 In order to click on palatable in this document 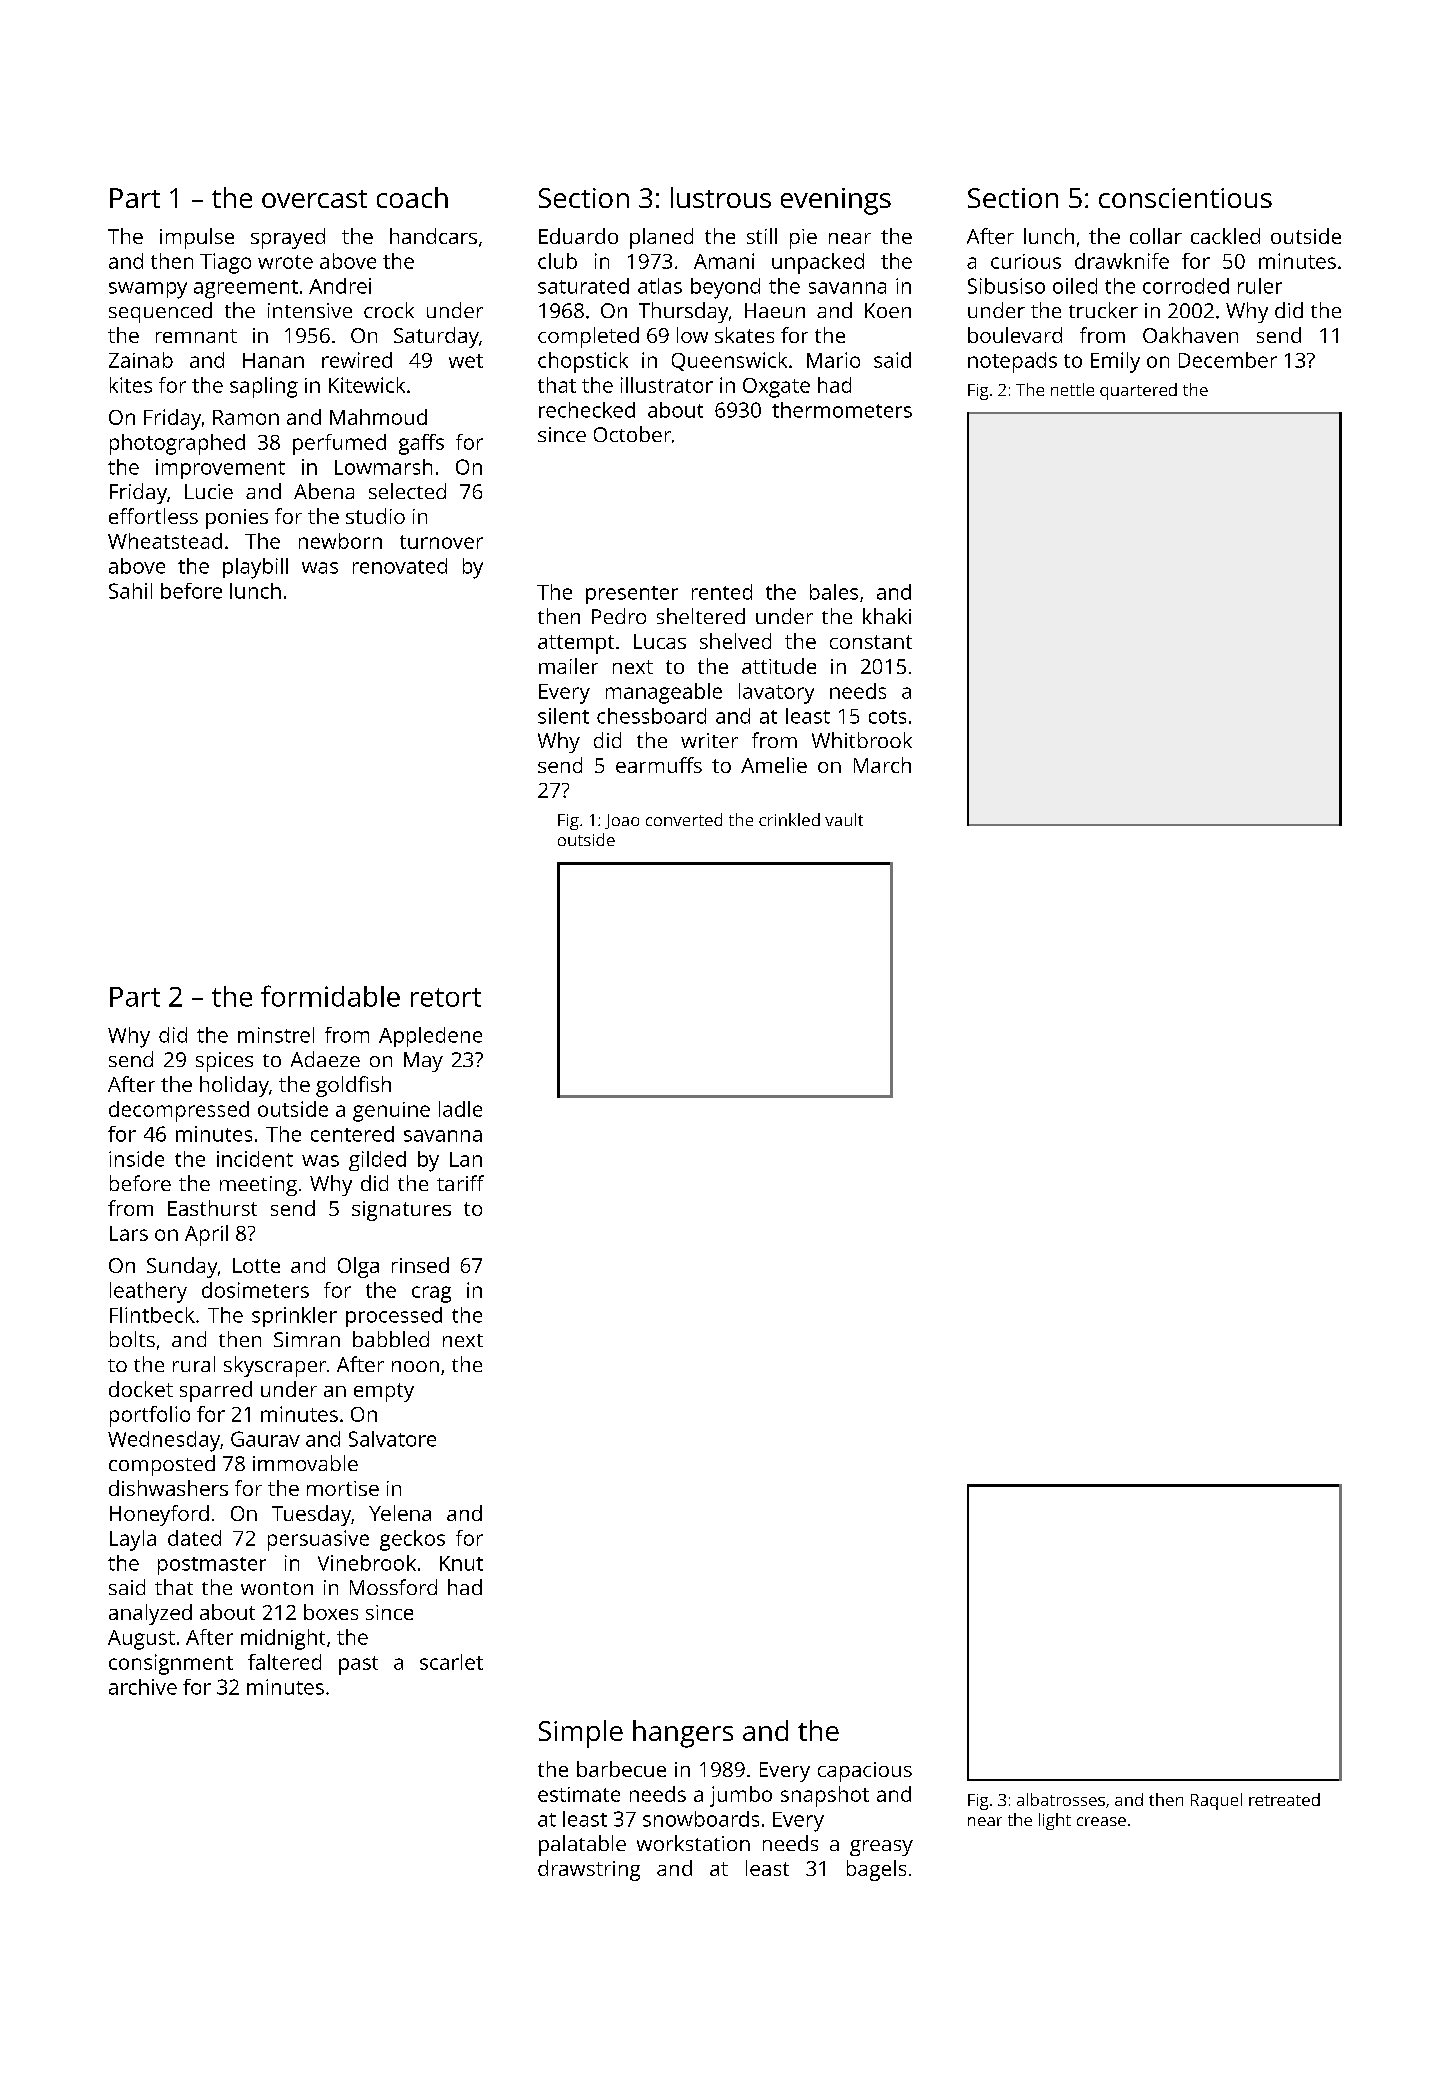, I will do `click(582, 1845)`.
